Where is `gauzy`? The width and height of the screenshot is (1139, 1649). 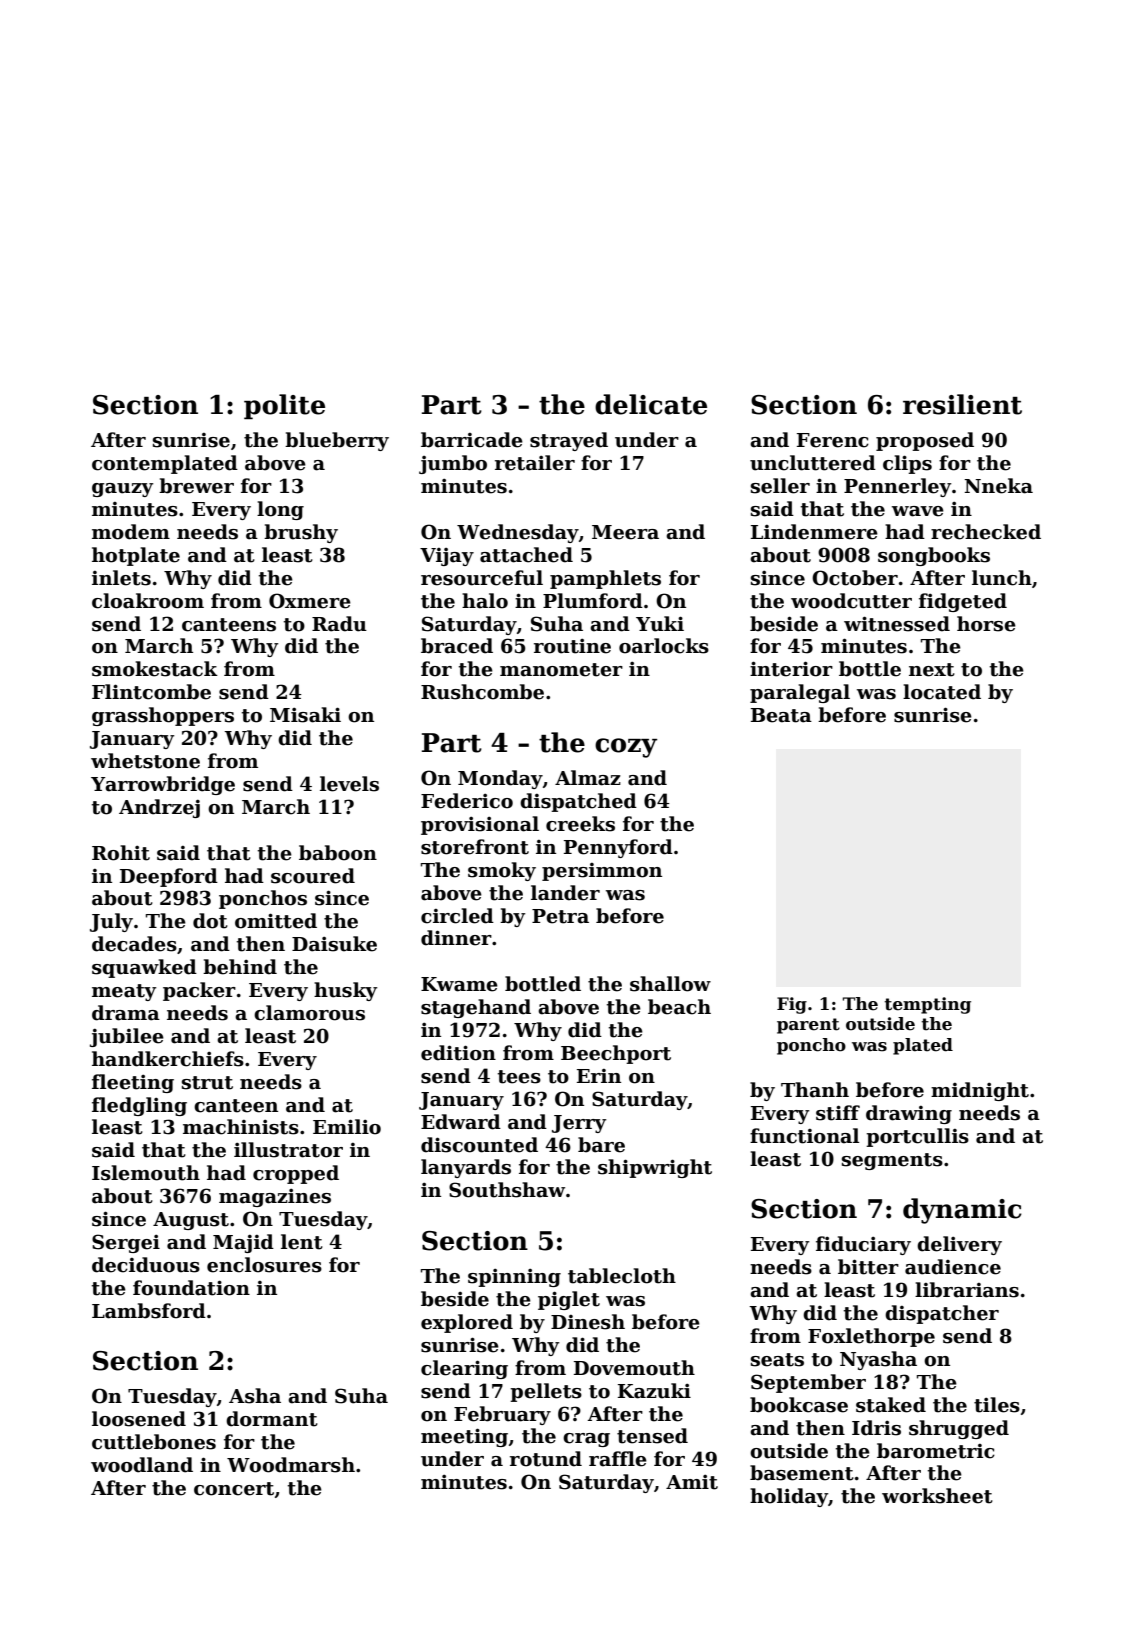 gauzy is located at coordinates (123, 490).
